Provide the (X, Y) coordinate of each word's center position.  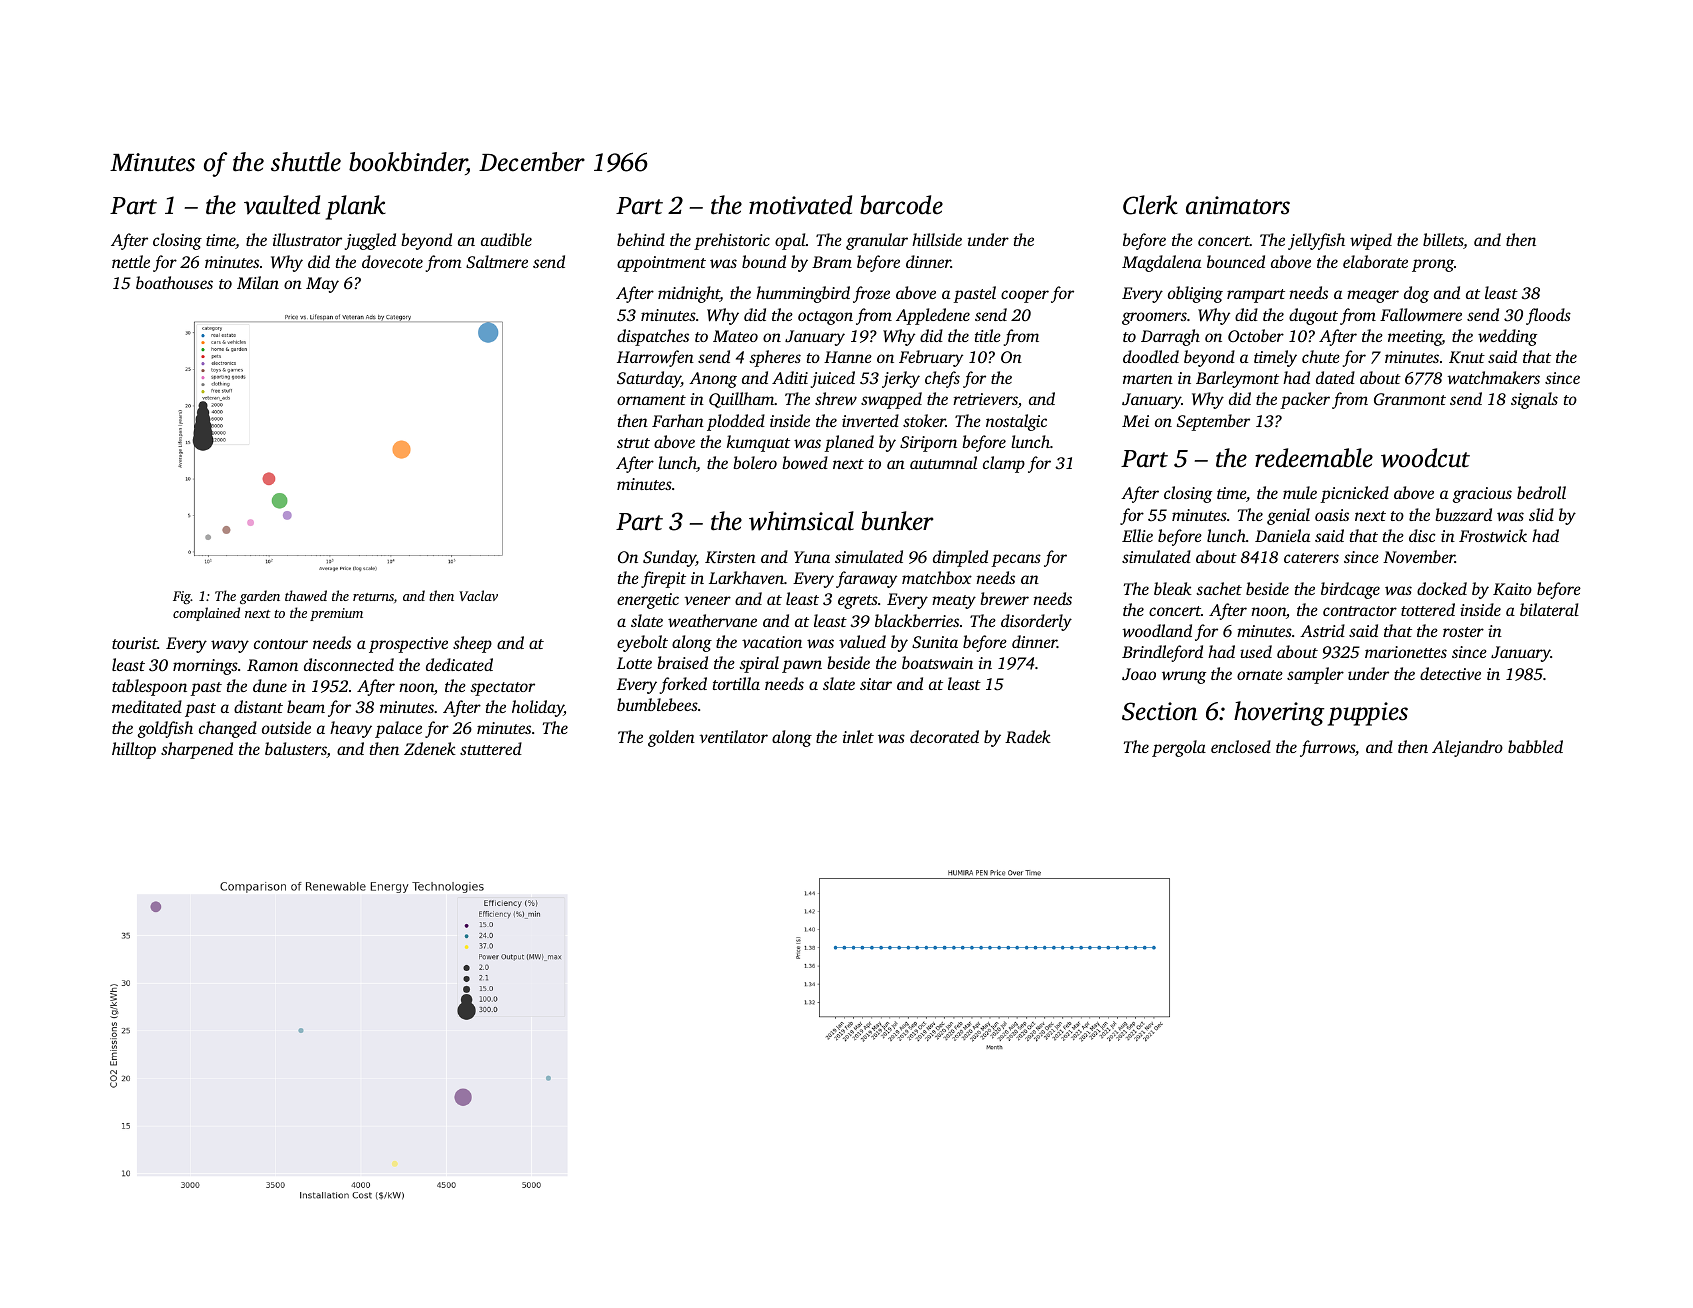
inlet (858, 736)
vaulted (282, 205)
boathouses (174, 282)
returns (373, 597)
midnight (689, 294)
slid (1541, 514)
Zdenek (430, 748)
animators (1238, 205)
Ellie (1137, 535)
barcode (901, 205)
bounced (1236, 261)
